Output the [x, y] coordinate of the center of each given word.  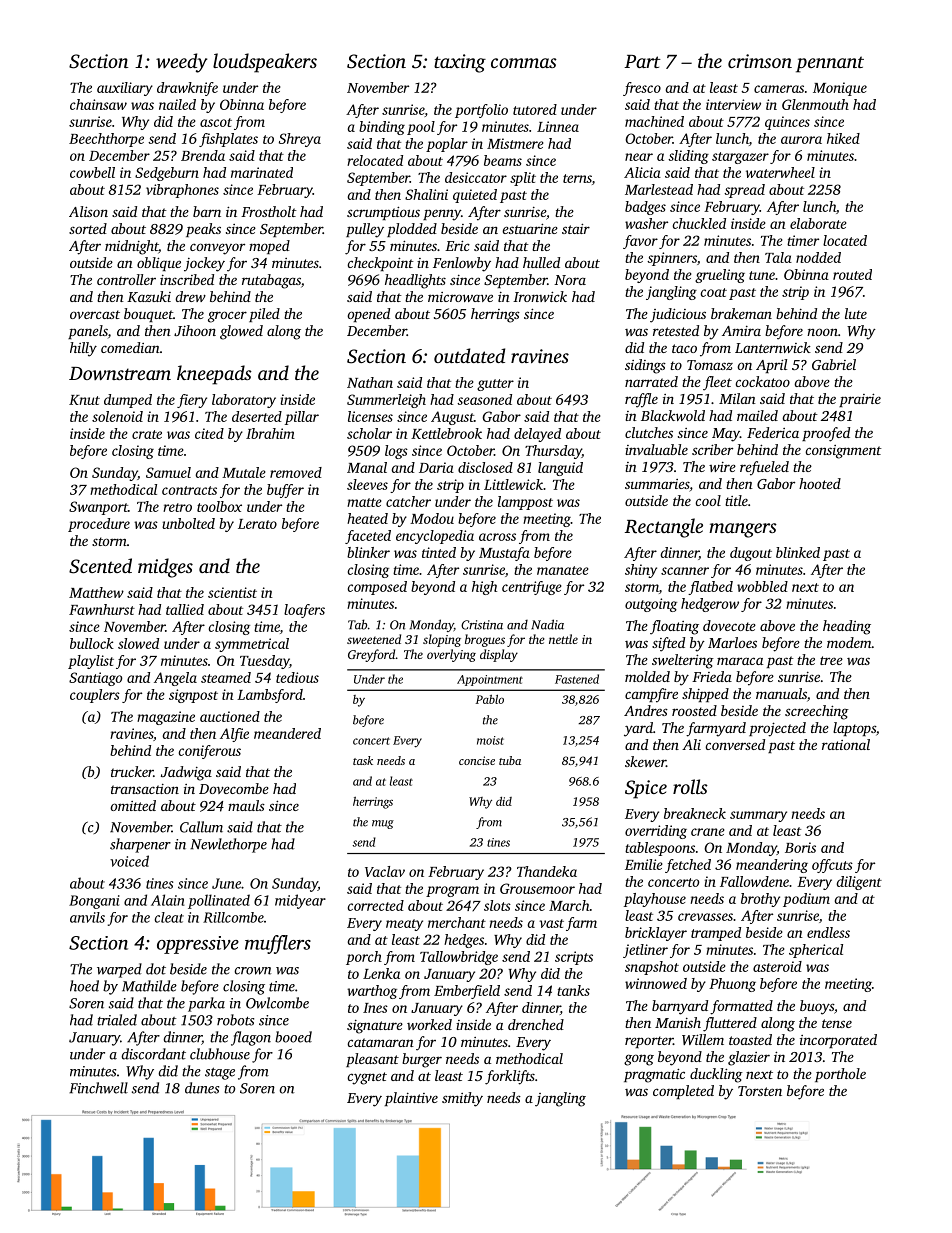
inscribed [187, 279]
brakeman [741, 313]
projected [777, 729]
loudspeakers [265, 63]
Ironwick [540, 296]
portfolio [481, 111]
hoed [84, 986]
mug [383, 824]
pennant [830, 64]
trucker [132, 771]
